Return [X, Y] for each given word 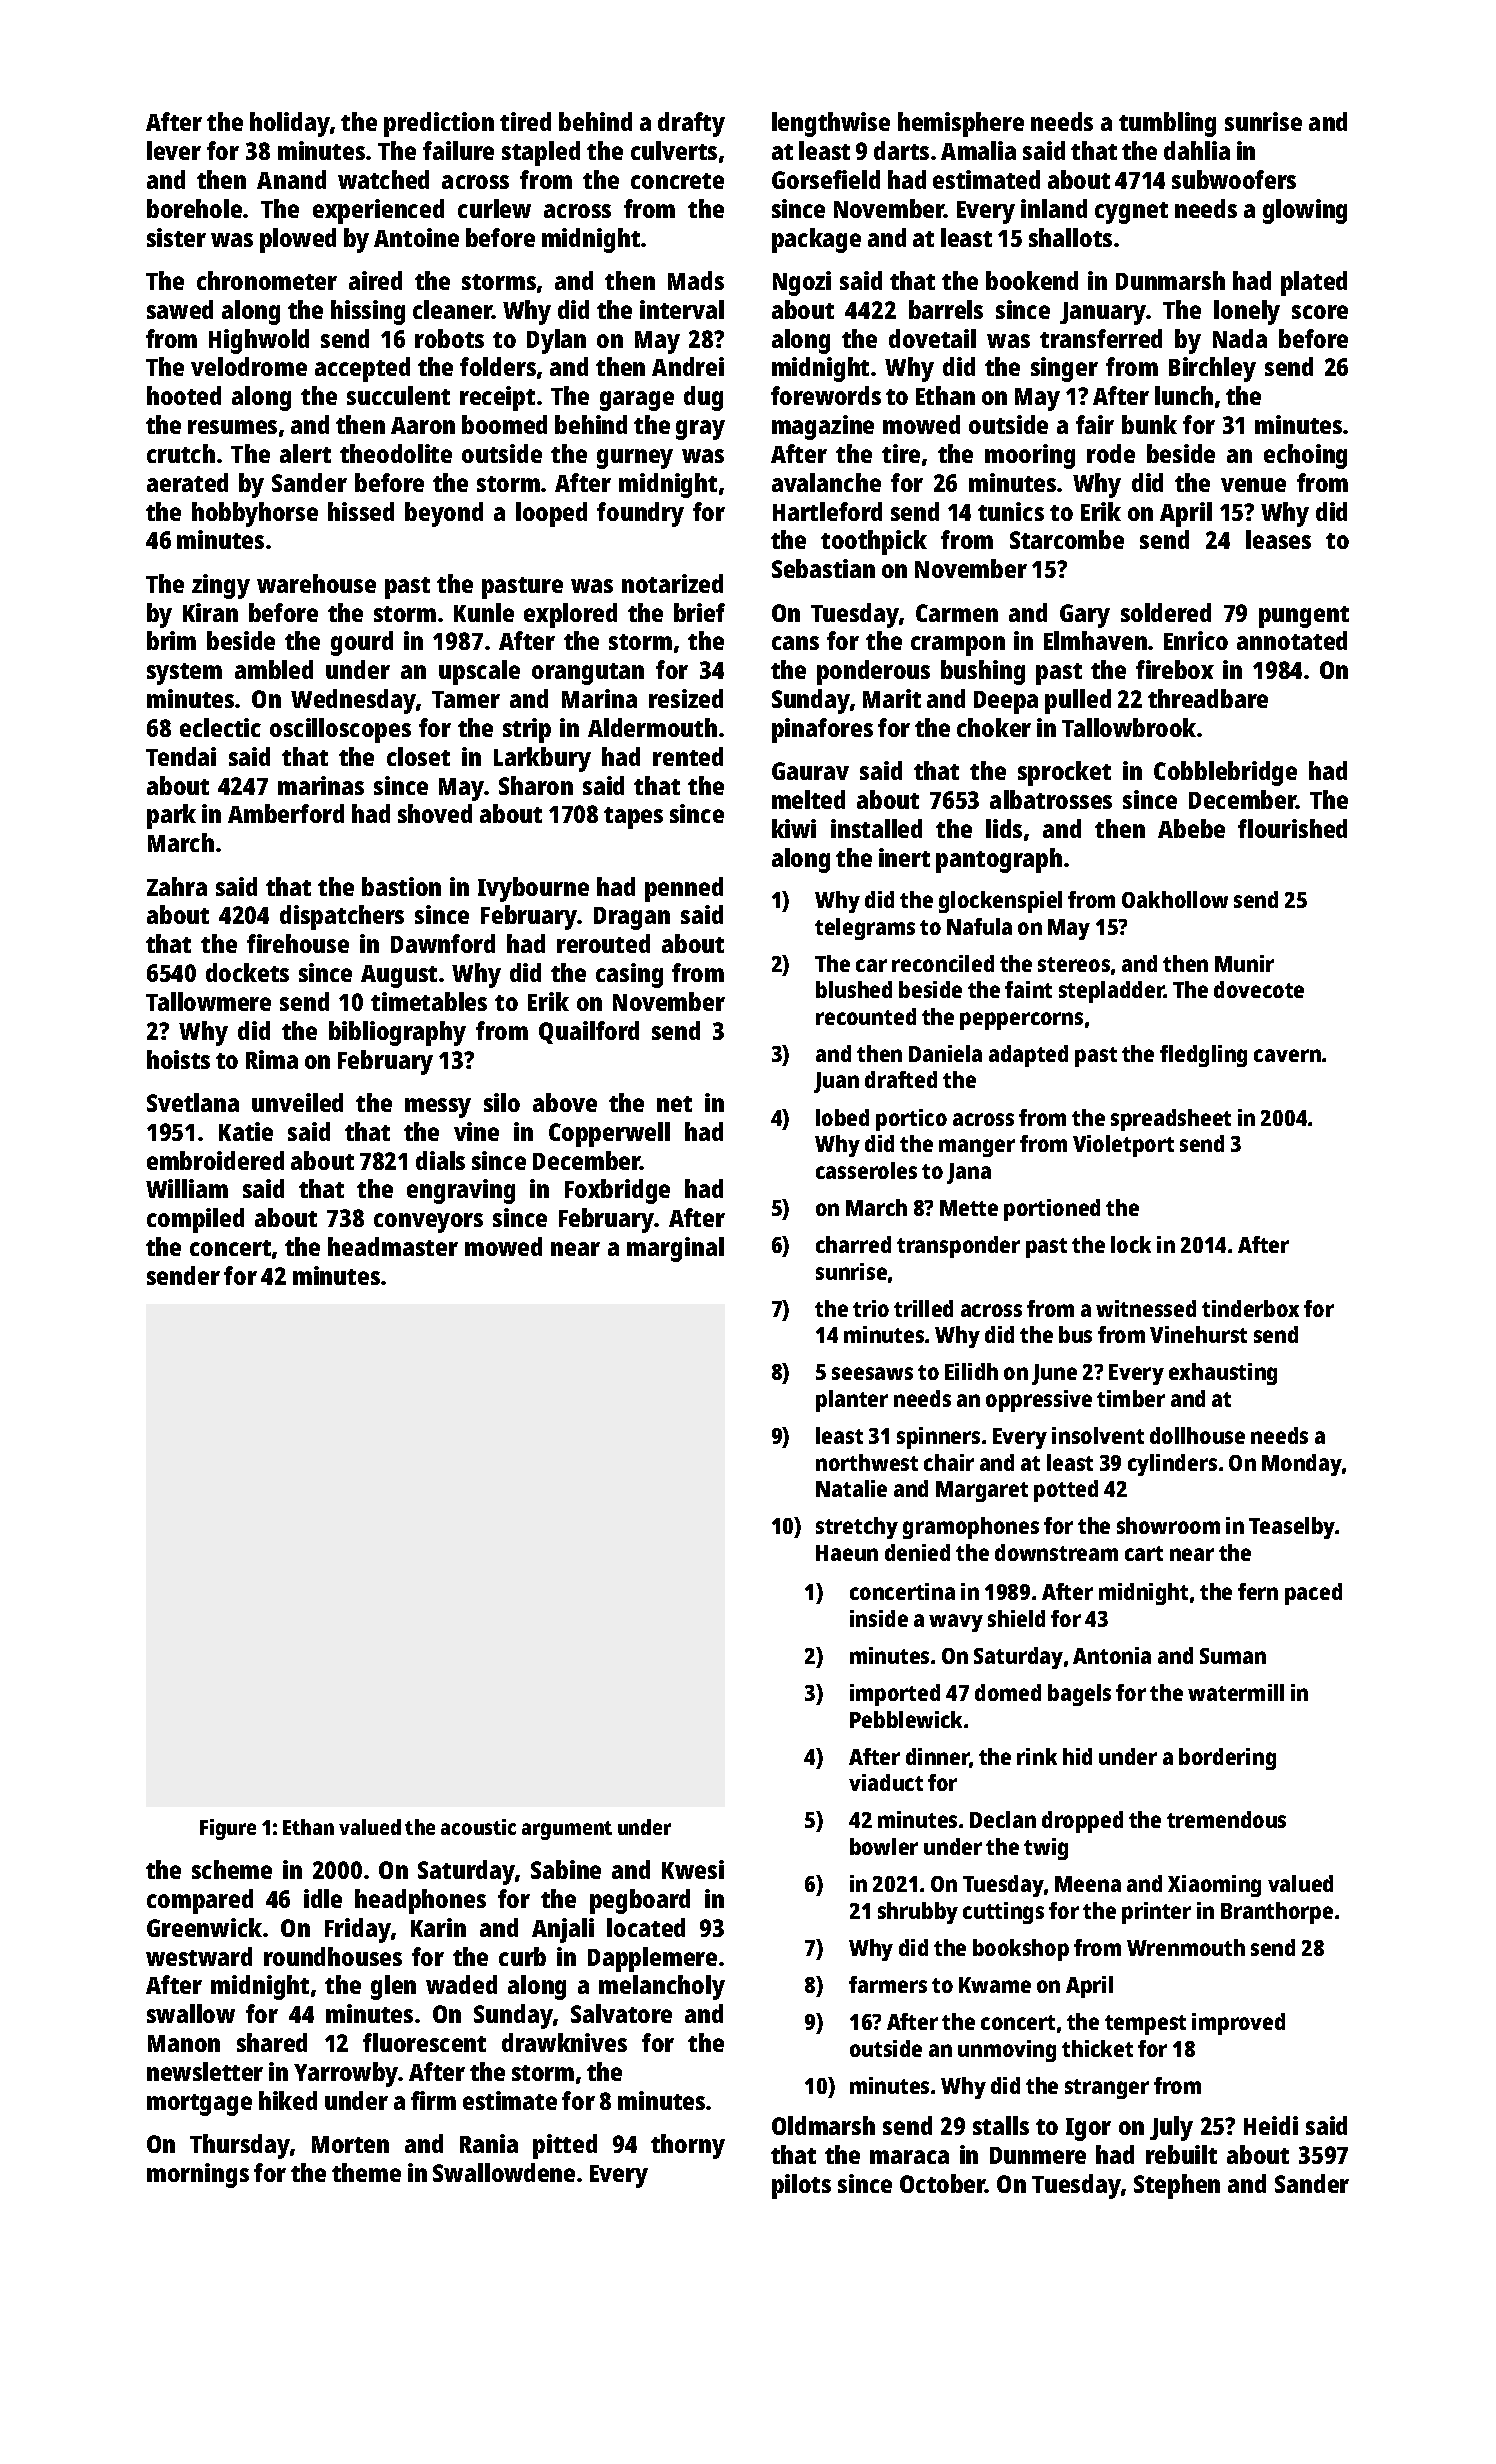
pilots [801, 2186]
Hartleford [827, 511]
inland [1054, 208]
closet [418, 756]
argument [567, 1830]
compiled [195, 1220]
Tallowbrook [1129, 727]
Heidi [1271, 2125]
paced [1313, 1594]
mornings [198, 2175]
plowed [298, 240]
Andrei [688, 366]
